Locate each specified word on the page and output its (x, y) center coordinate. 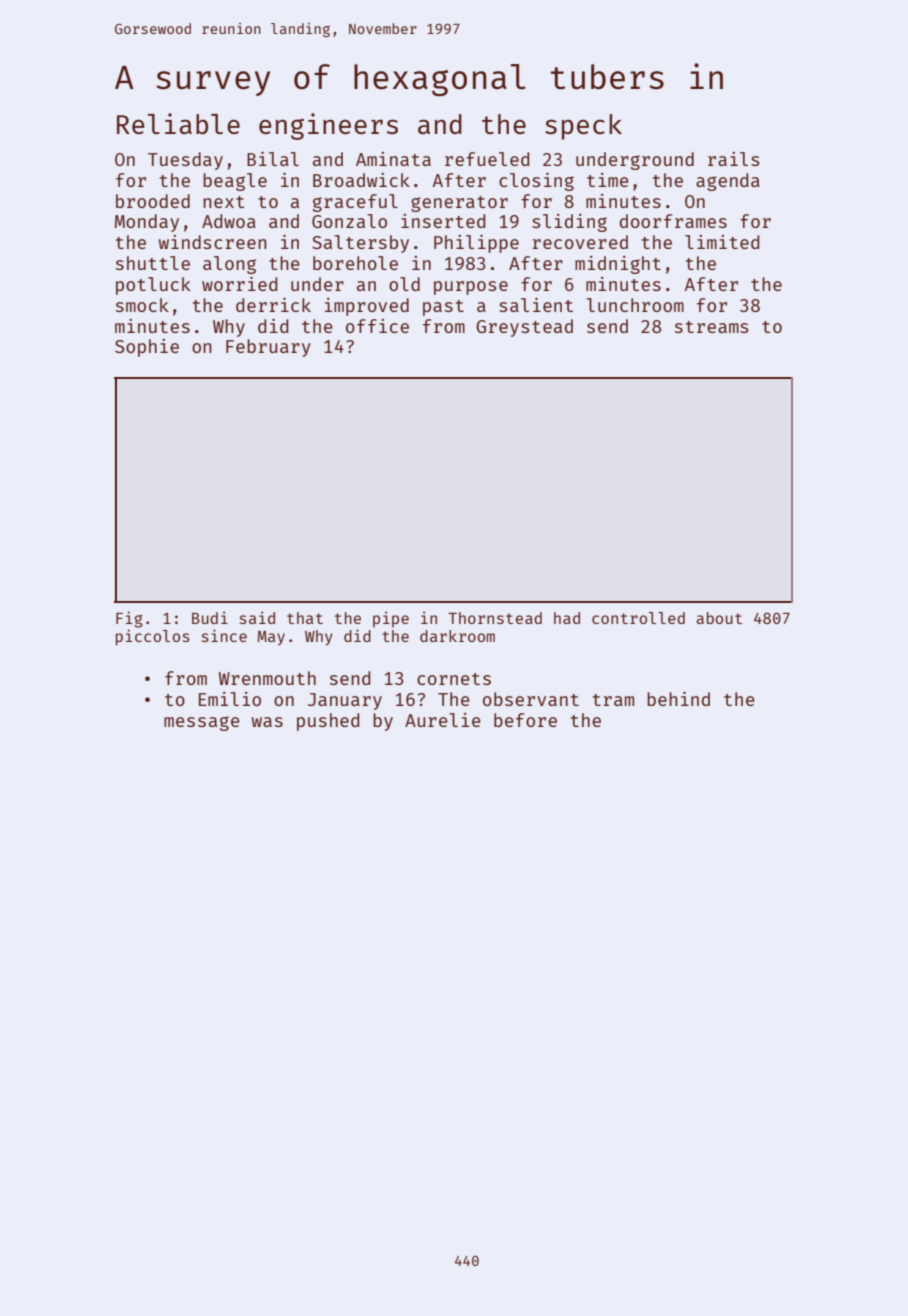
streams (711, 327)
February (268, 348)
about (719, 618)
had (567, 618)
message (202, 723)
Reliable (178, 123)
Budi (210, 617)
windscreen (213, 242)
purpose (471, 288)
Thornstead (495, 618)
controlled (638, 618)
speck (583, 127)
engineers (328, 126)
